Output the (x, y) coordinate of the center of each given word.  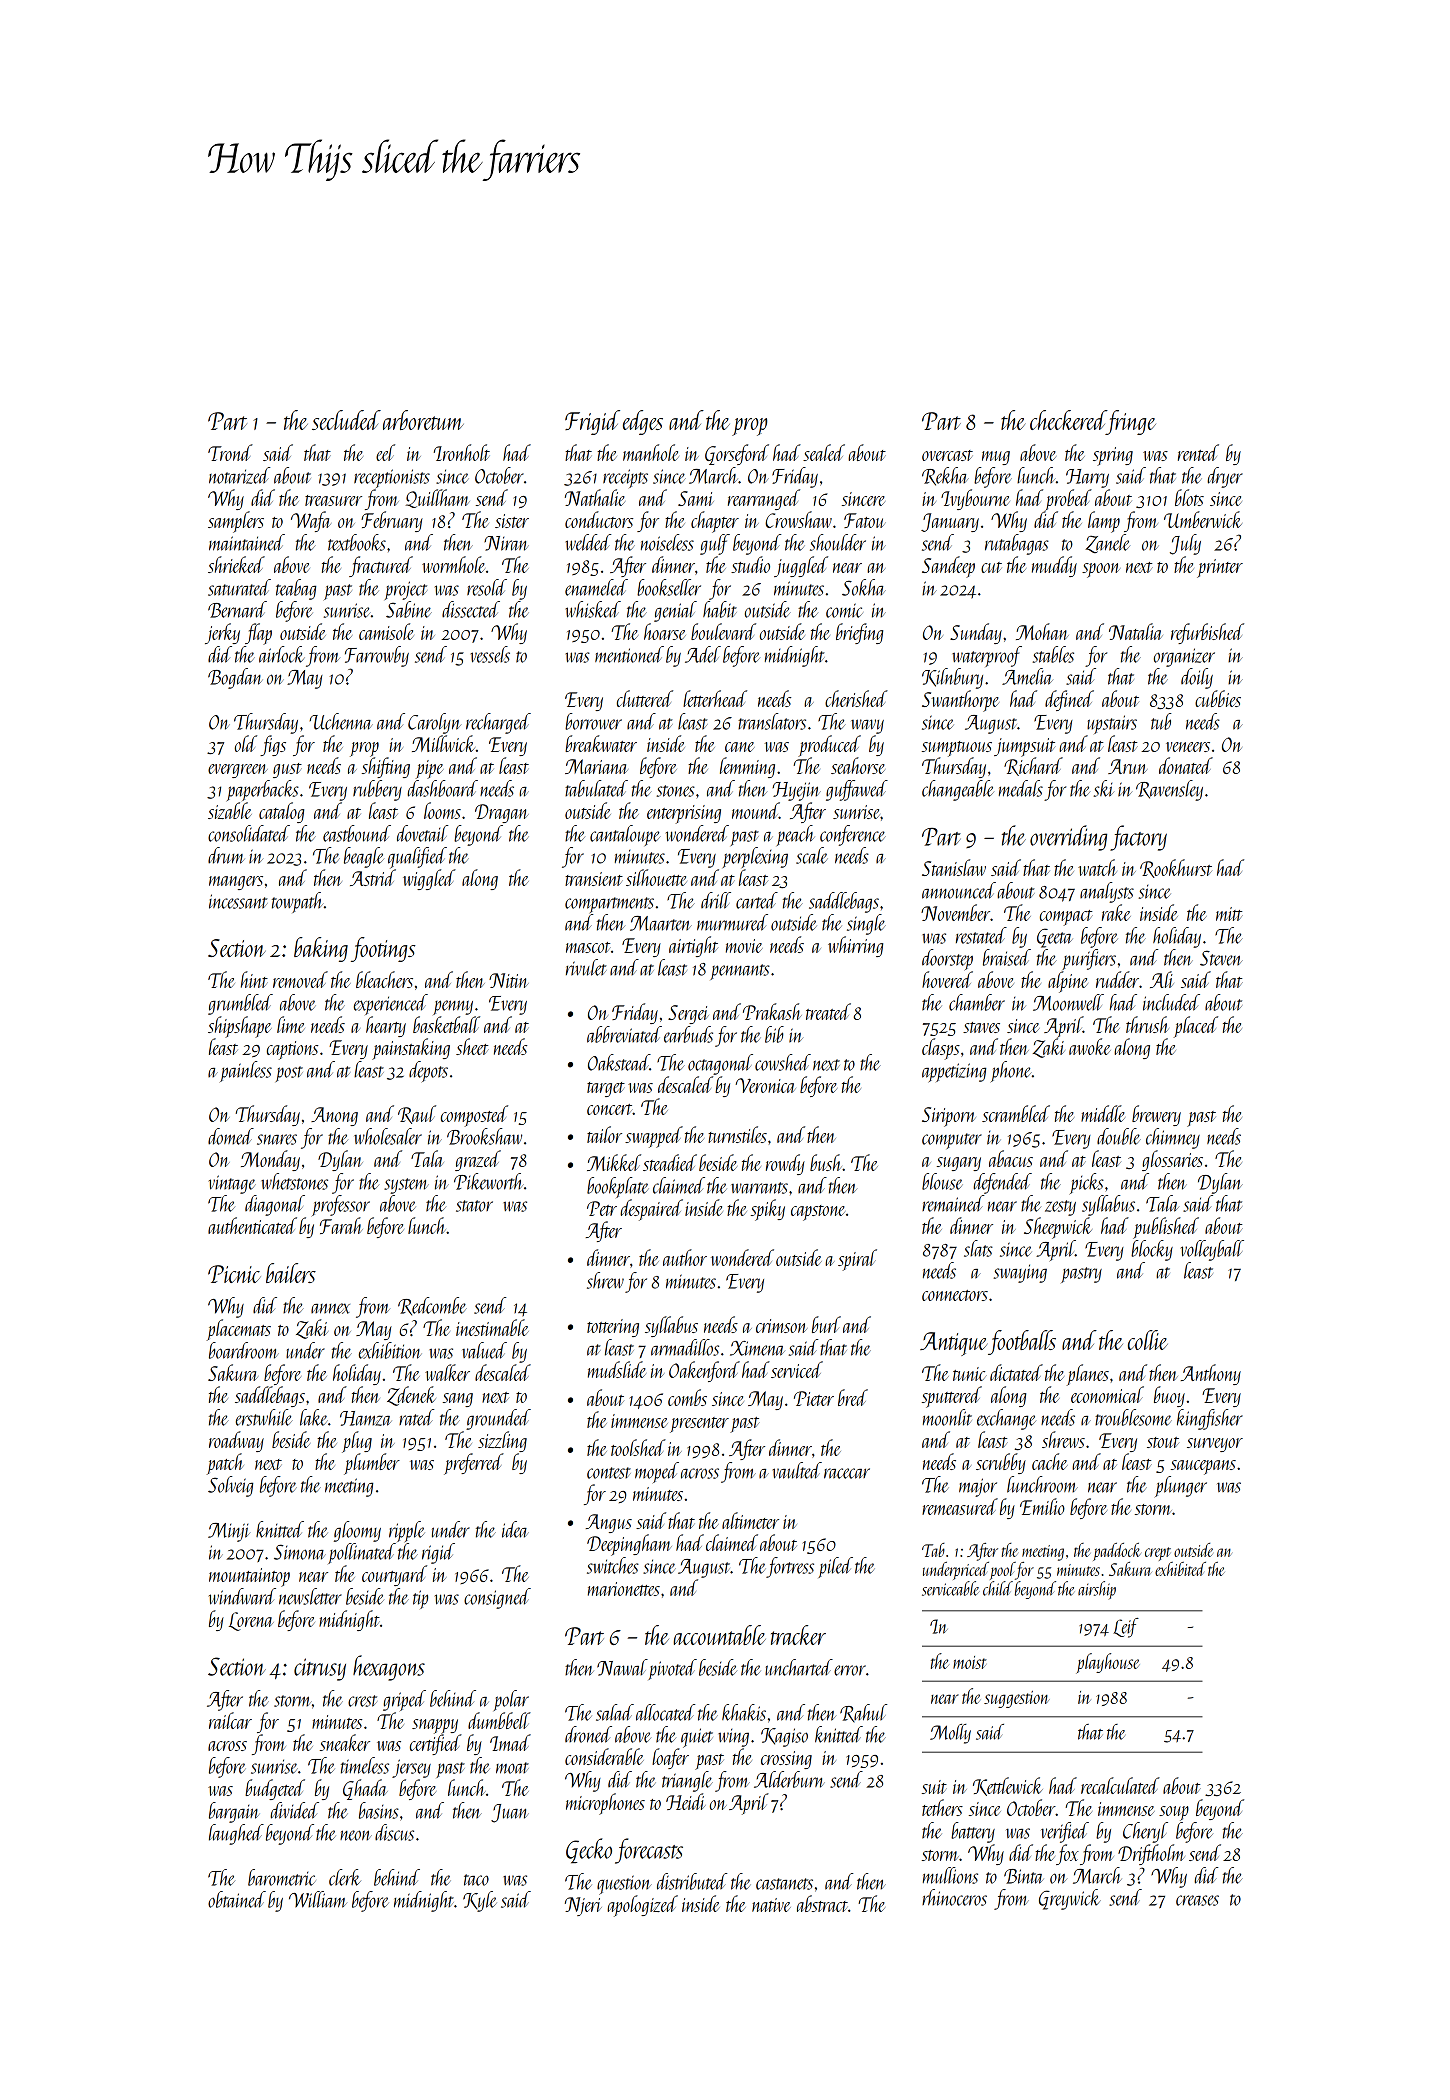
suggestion (1017, 1699)
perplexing (755, 857)
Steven (1221, 958)
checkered (1068, 420)
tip (420, 1599)
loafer (670, 1758)
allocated (666, 1712)
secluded (346, 420)
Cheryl (1145, 1832)
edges (643, 422)
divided (294, 1810)
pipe (429, 769)
